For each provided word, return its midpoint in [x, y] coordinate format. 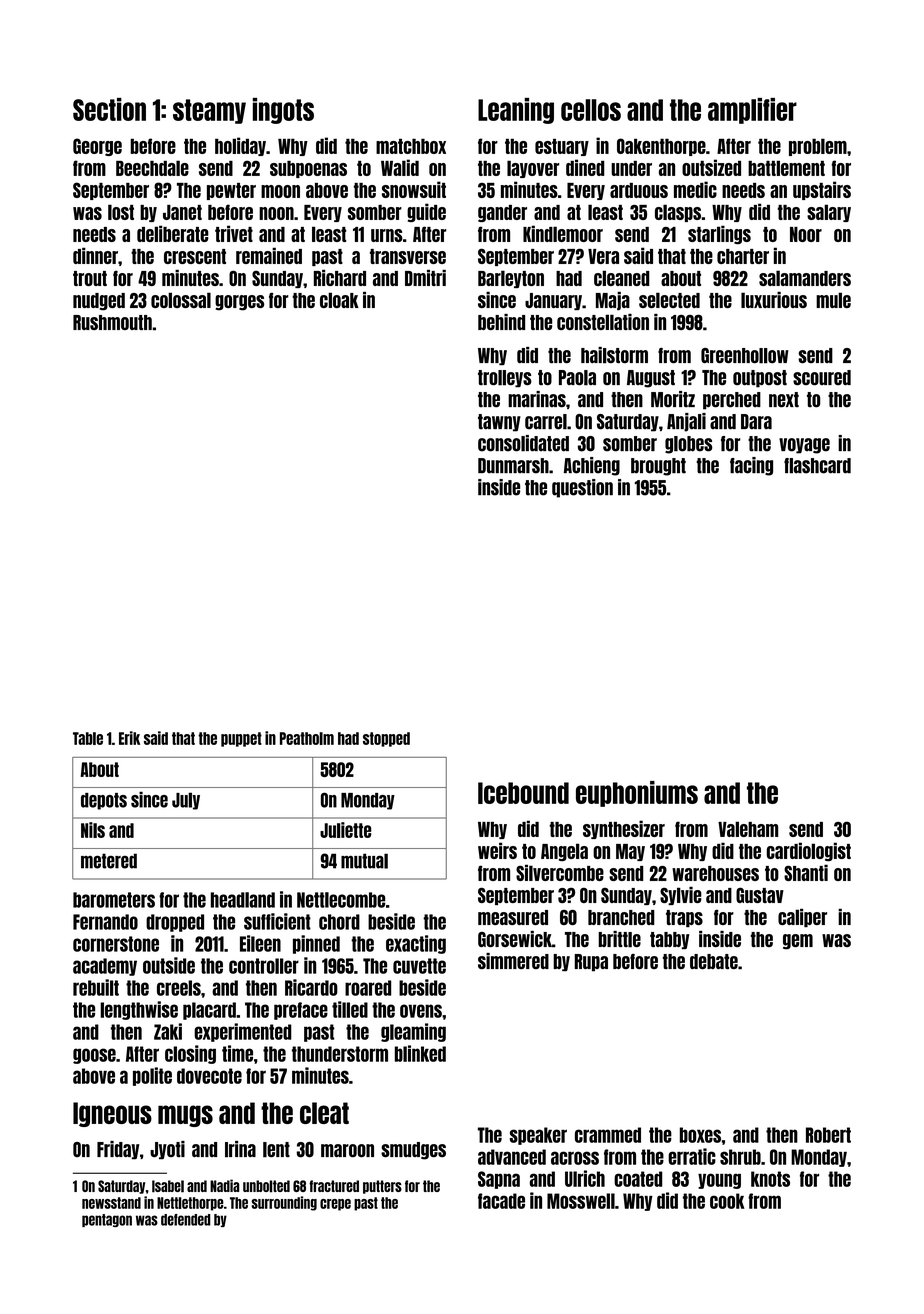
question [582, 488]
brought [658, 467]
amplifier [752, 111]
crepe [335, 1205]
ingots [283, 111]
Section [109, 109]
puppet [241, 739]
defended [186, 1220]
